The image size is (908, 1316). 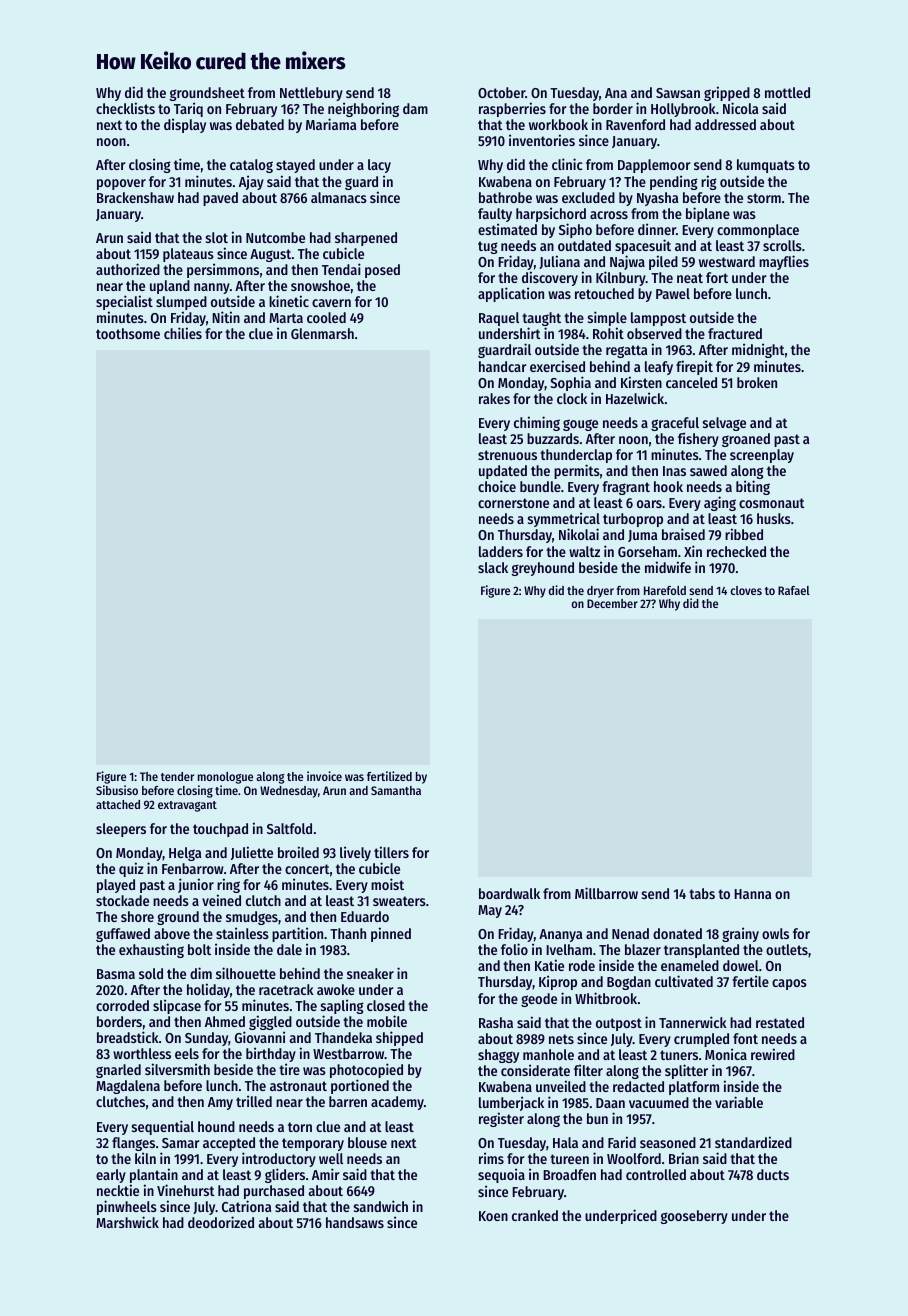 What do you see at coordinates (183, 333) in the screenshot?
I see `chilies` at bounding box center [183, 333].
